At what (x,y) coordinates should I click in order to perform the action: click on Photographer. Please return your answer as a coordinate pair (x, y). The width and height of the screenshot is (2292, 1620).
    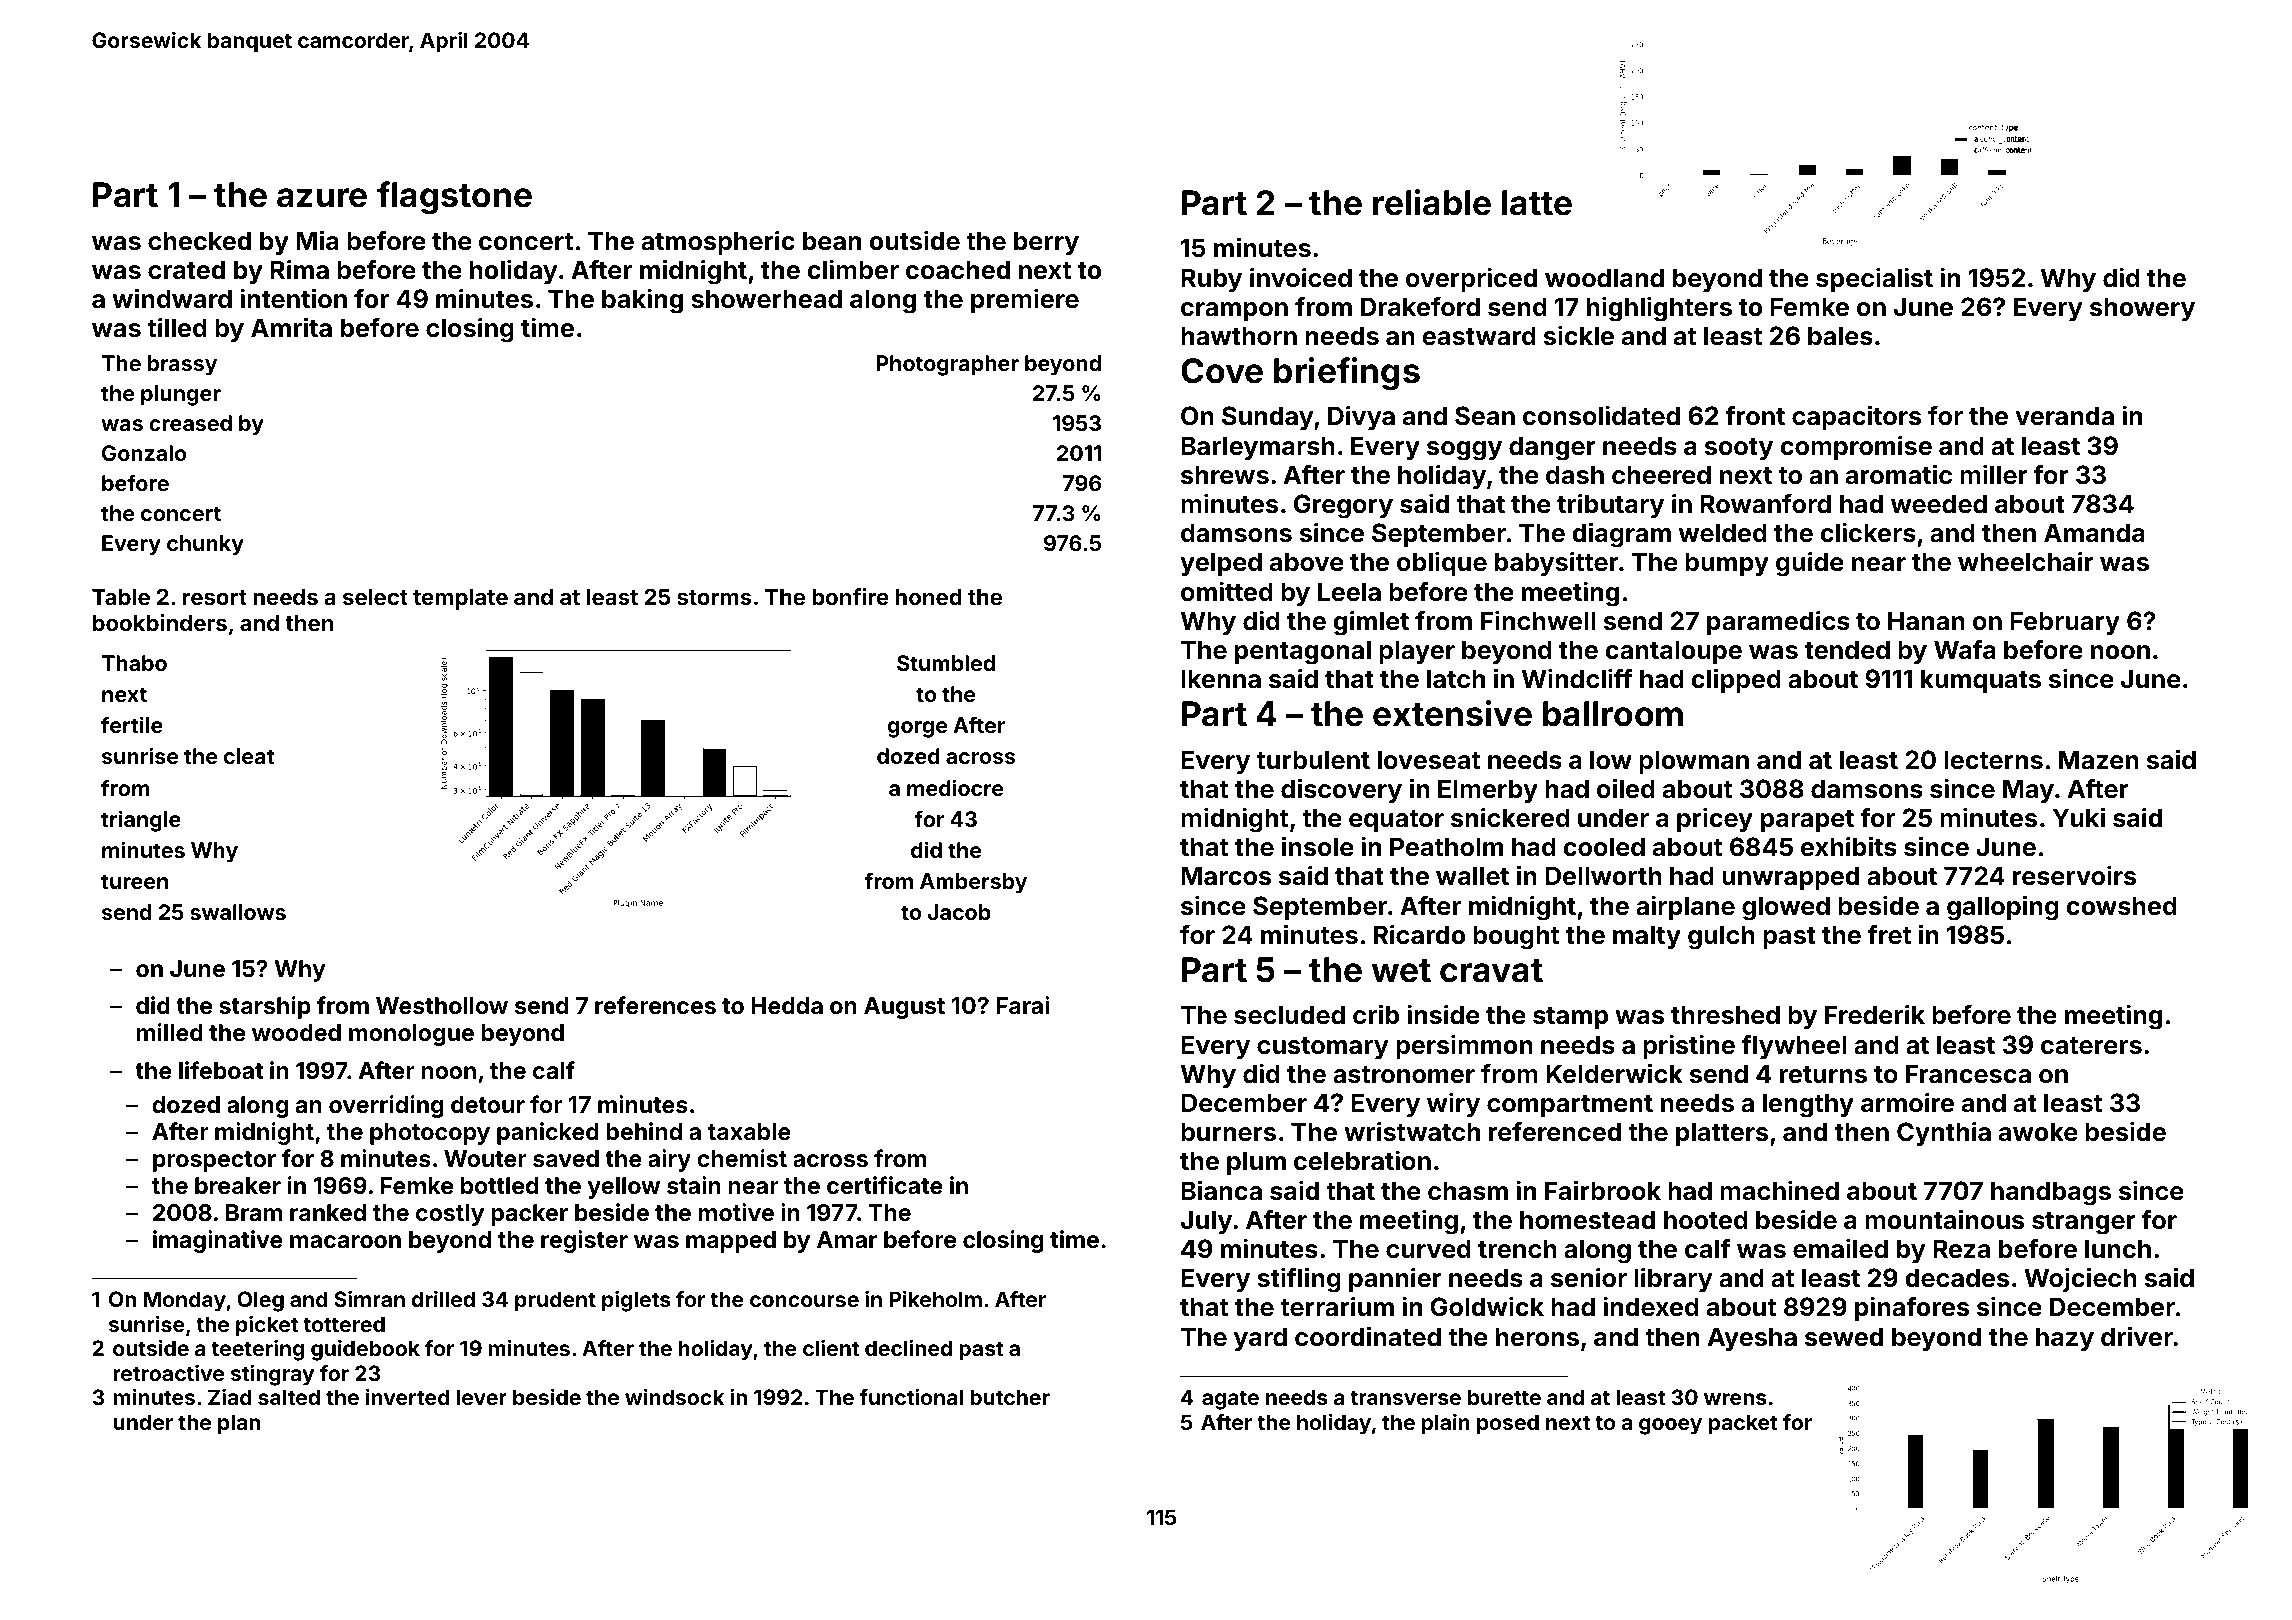
    Looking at the image, I should click on (947, 365).
